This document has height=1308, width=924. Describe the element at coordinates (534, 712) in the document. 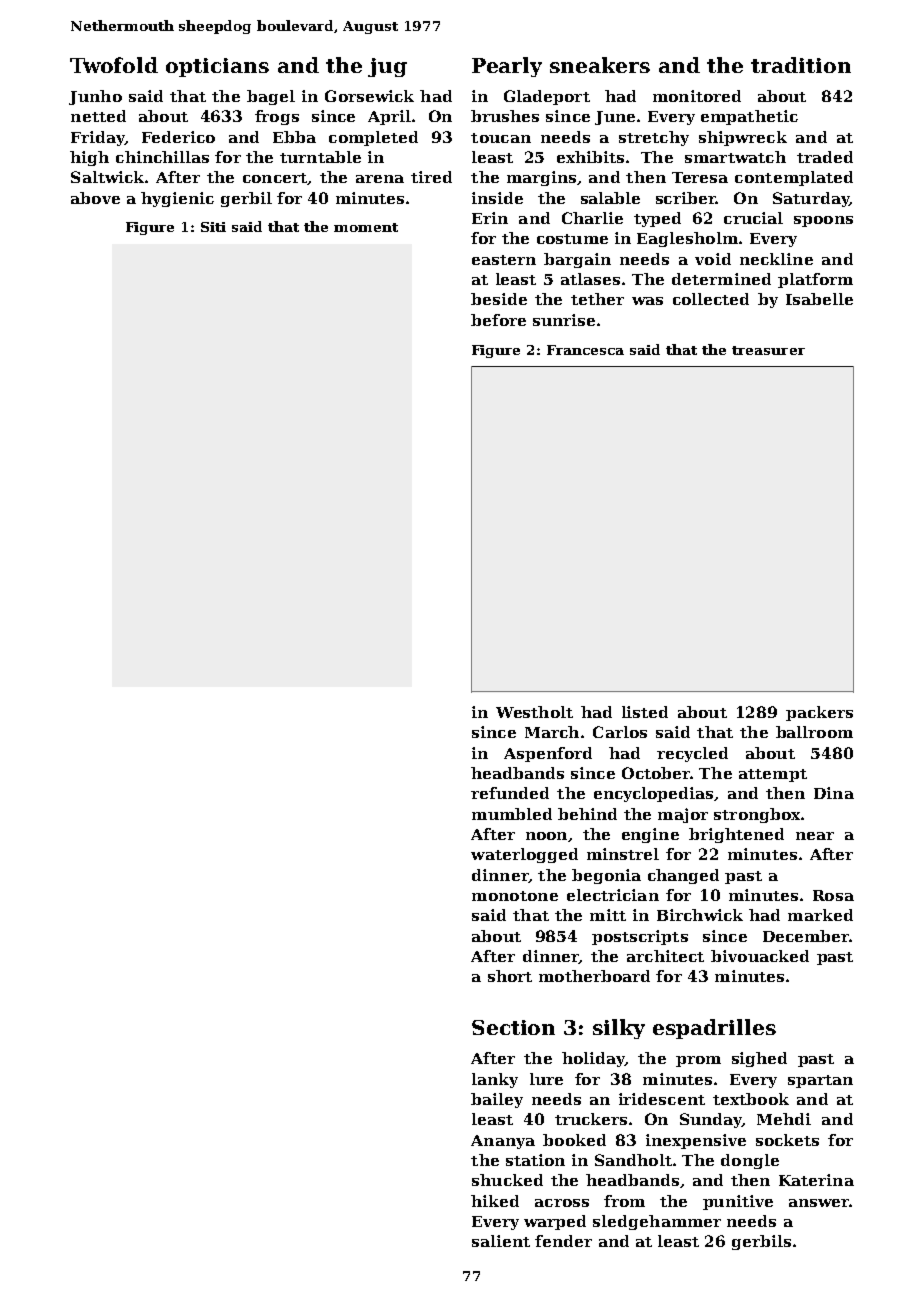

I see `Westholt` at that location.
